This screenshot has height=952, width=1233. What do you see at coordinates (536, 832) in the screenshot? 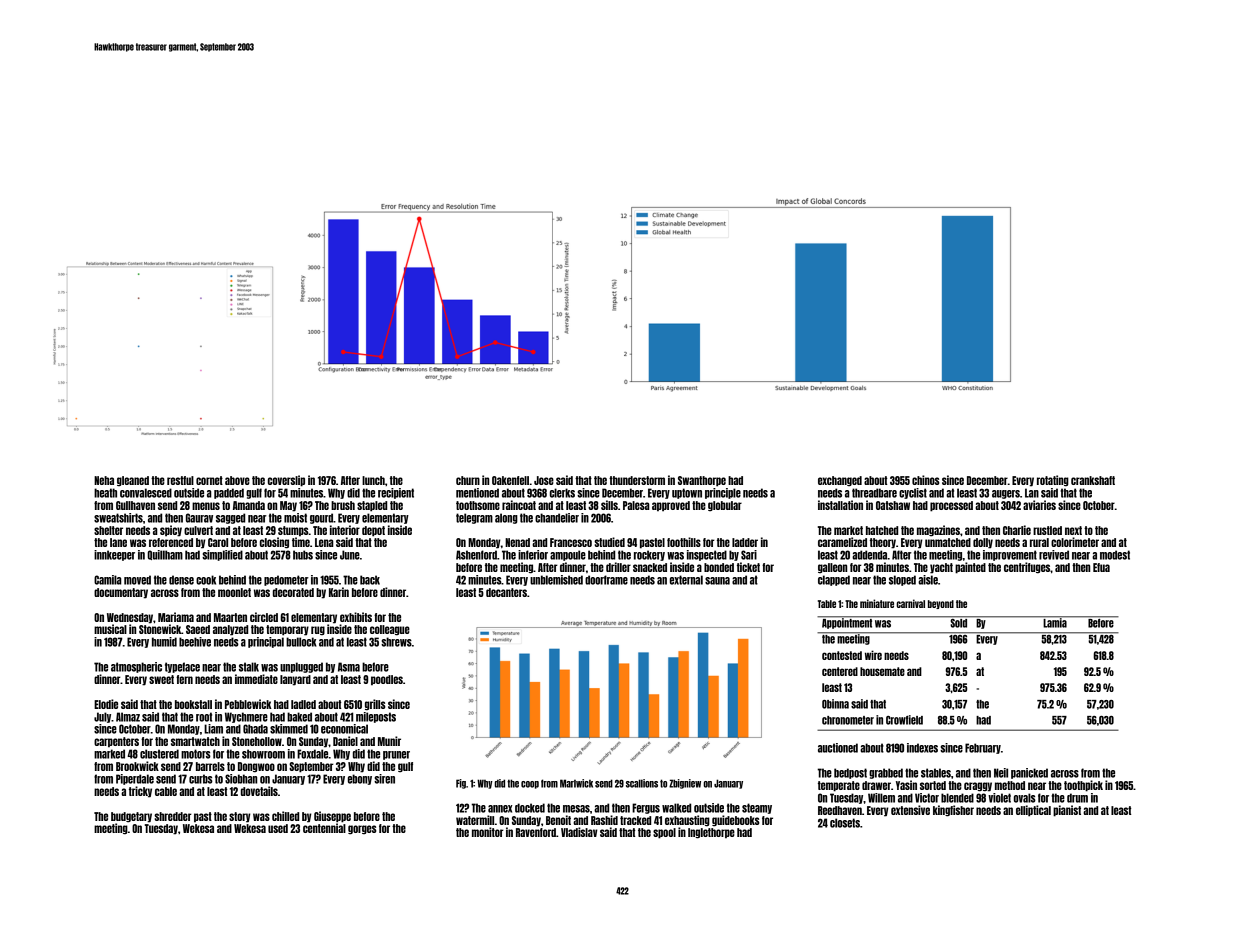
I see `Ravenford` at bounding box center [536, 832].
